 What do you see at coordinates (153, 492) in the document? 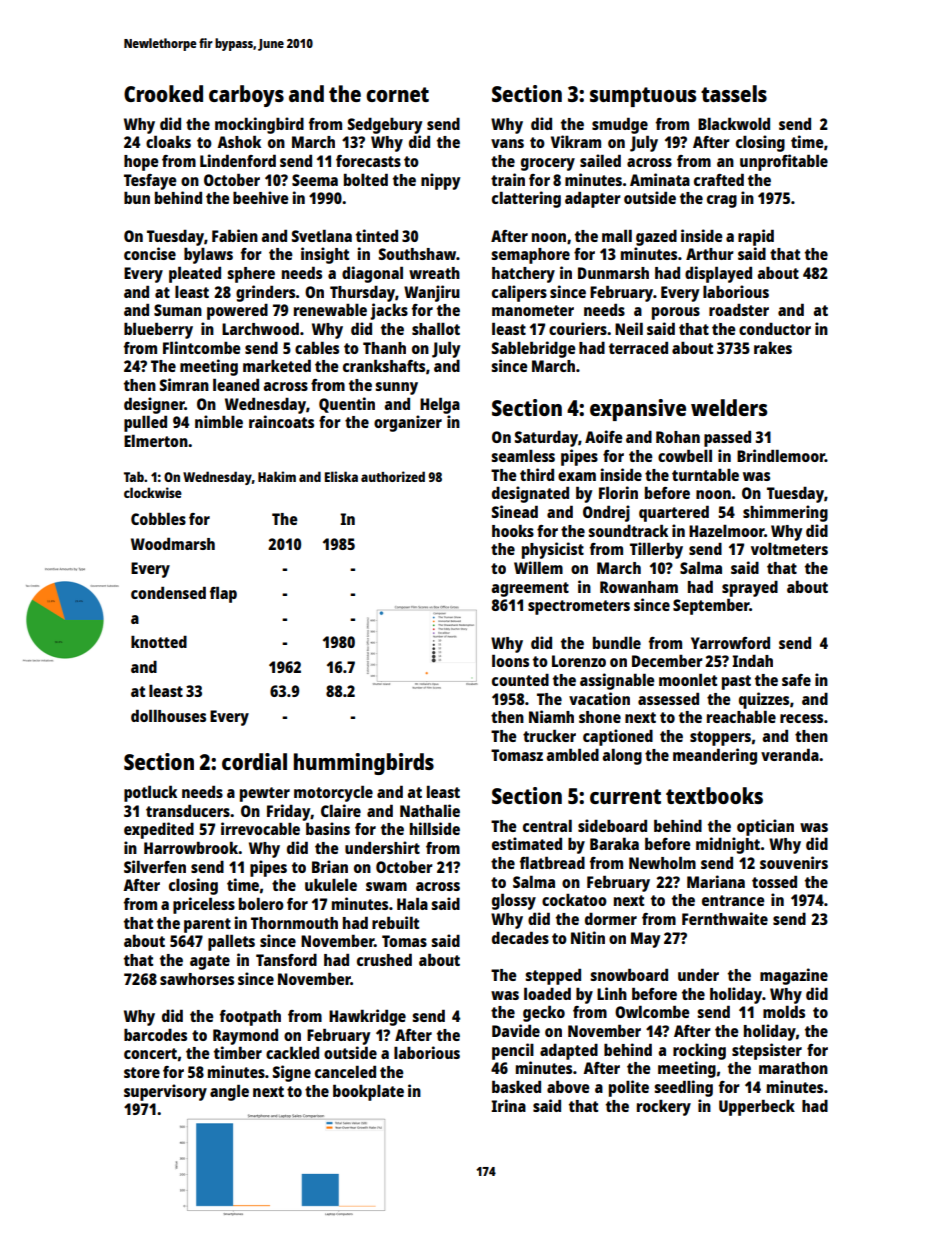
I see `clockwise` at bounding box center [153, 492].
